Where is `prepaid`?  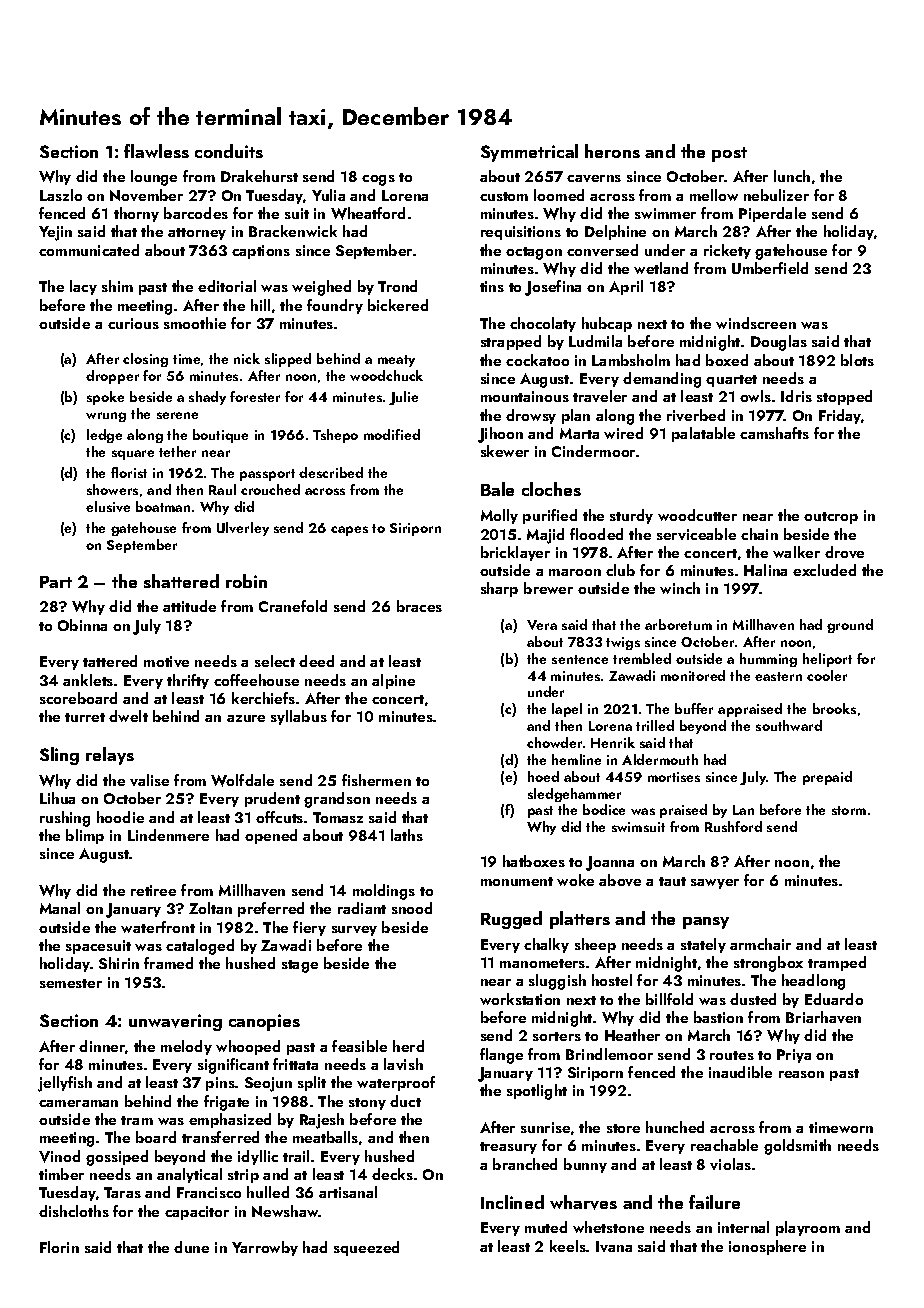 prepaid is located at coordinates (827, 778).
